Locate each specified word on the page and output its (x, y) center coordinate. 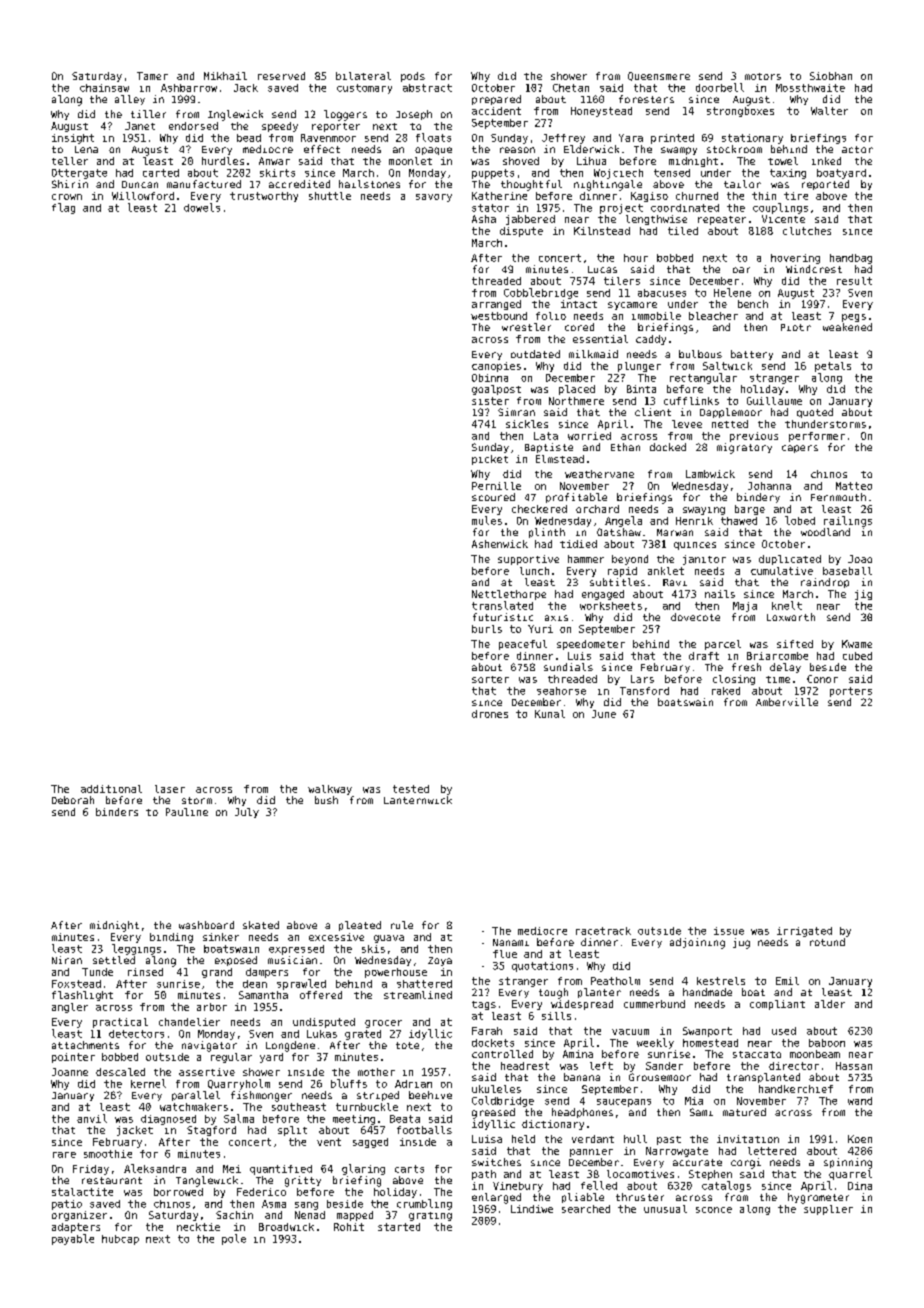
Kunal (550, 714)
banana (582, 1077)
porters (851, 692)
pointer (73, 1058)
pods (413, 77)
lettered (772, 1151)
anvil (92, 1118)
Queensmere (659, 76)
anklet (666, 571)
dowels (202, 207)
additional (111, 789)
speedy (280, 127)
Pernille (496, 486)
